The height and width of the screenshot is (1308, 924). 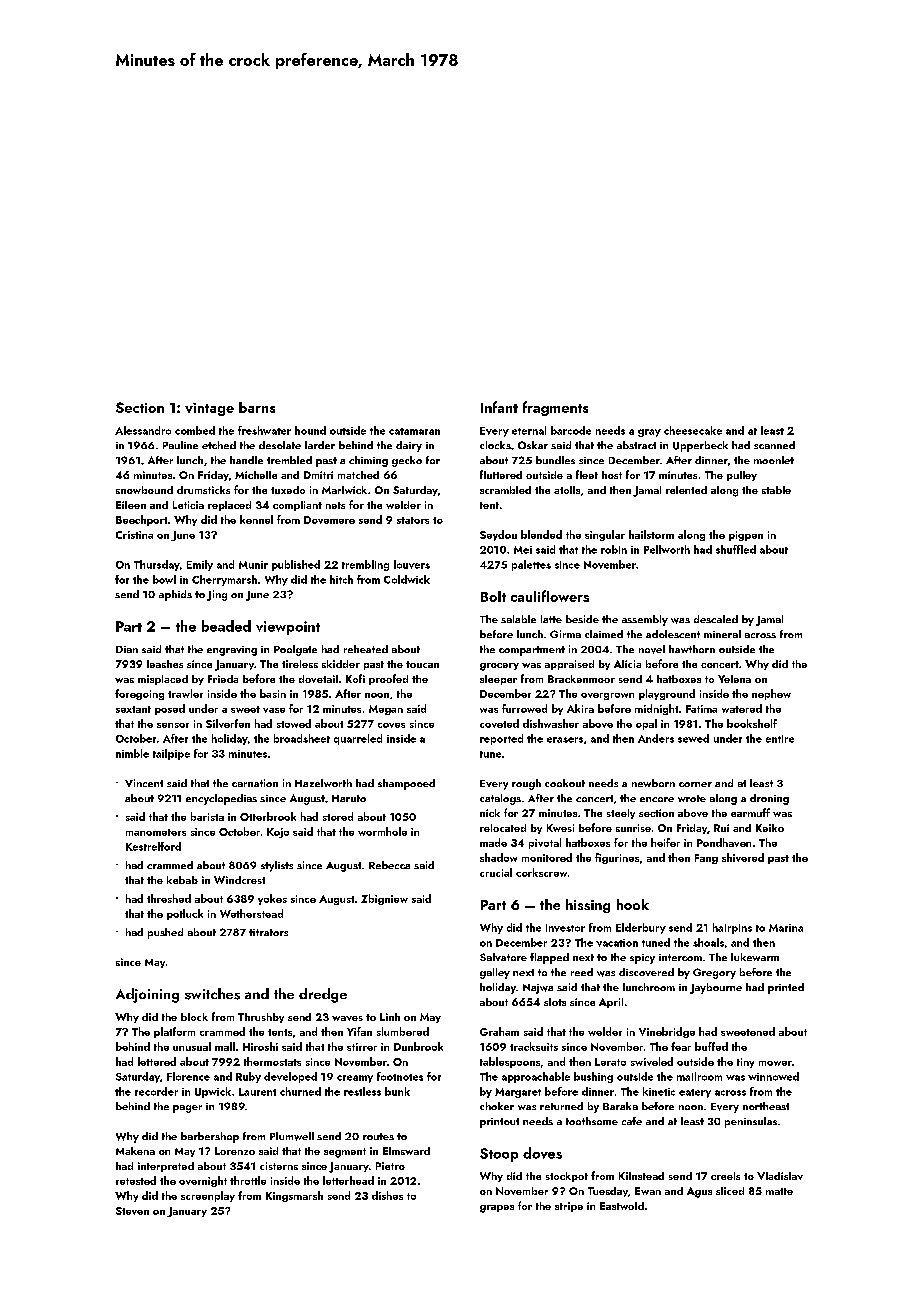 I want to click on Lorenzo, so click(x=235, y=1151).
